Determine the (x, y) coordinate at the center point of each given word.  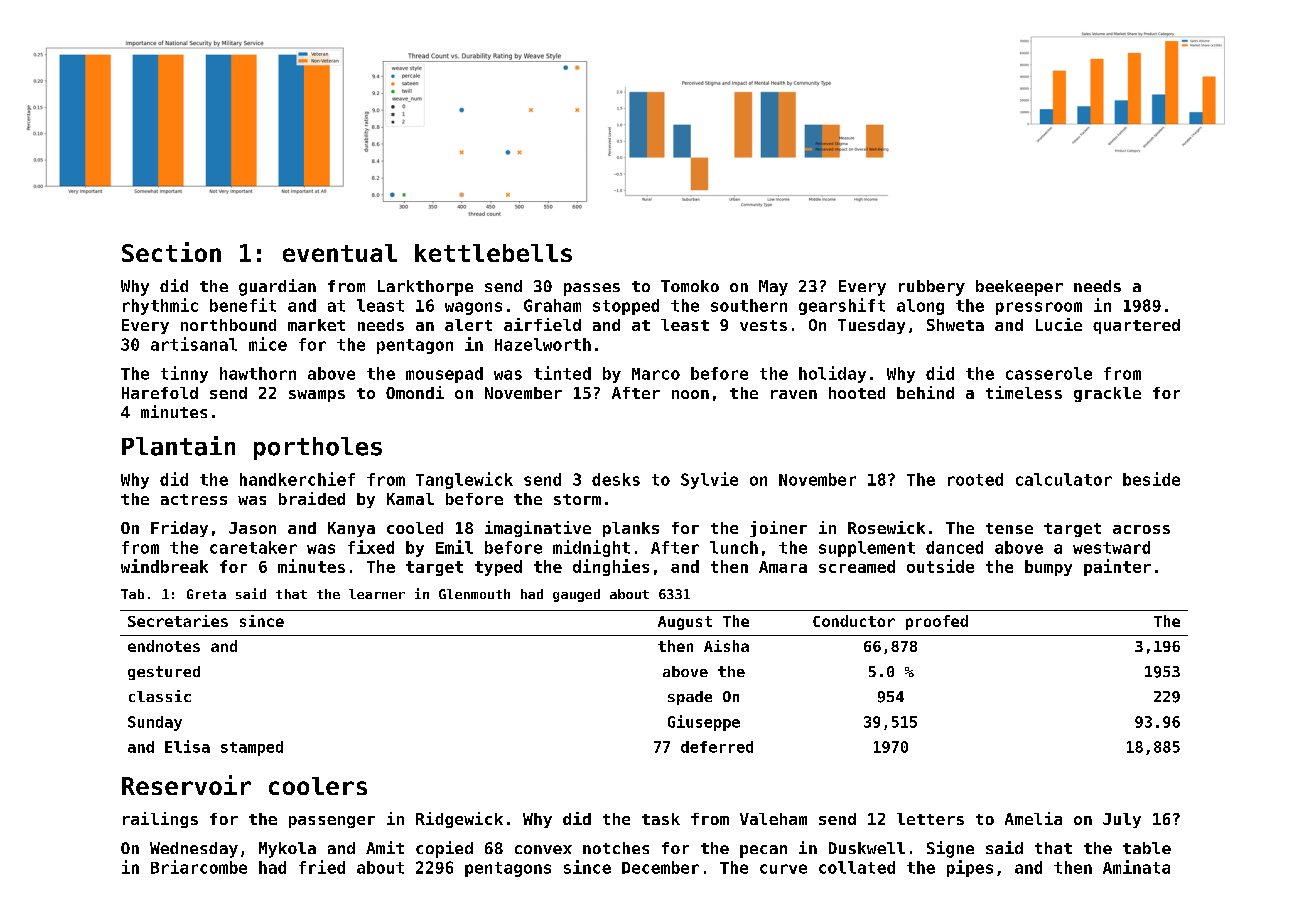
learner (377, 594)
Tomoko (690, 286)
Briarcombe (199, 867)
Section (171, 252)
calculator (1064, 479)
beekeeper (1019, 288)
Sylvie (709, 480)
